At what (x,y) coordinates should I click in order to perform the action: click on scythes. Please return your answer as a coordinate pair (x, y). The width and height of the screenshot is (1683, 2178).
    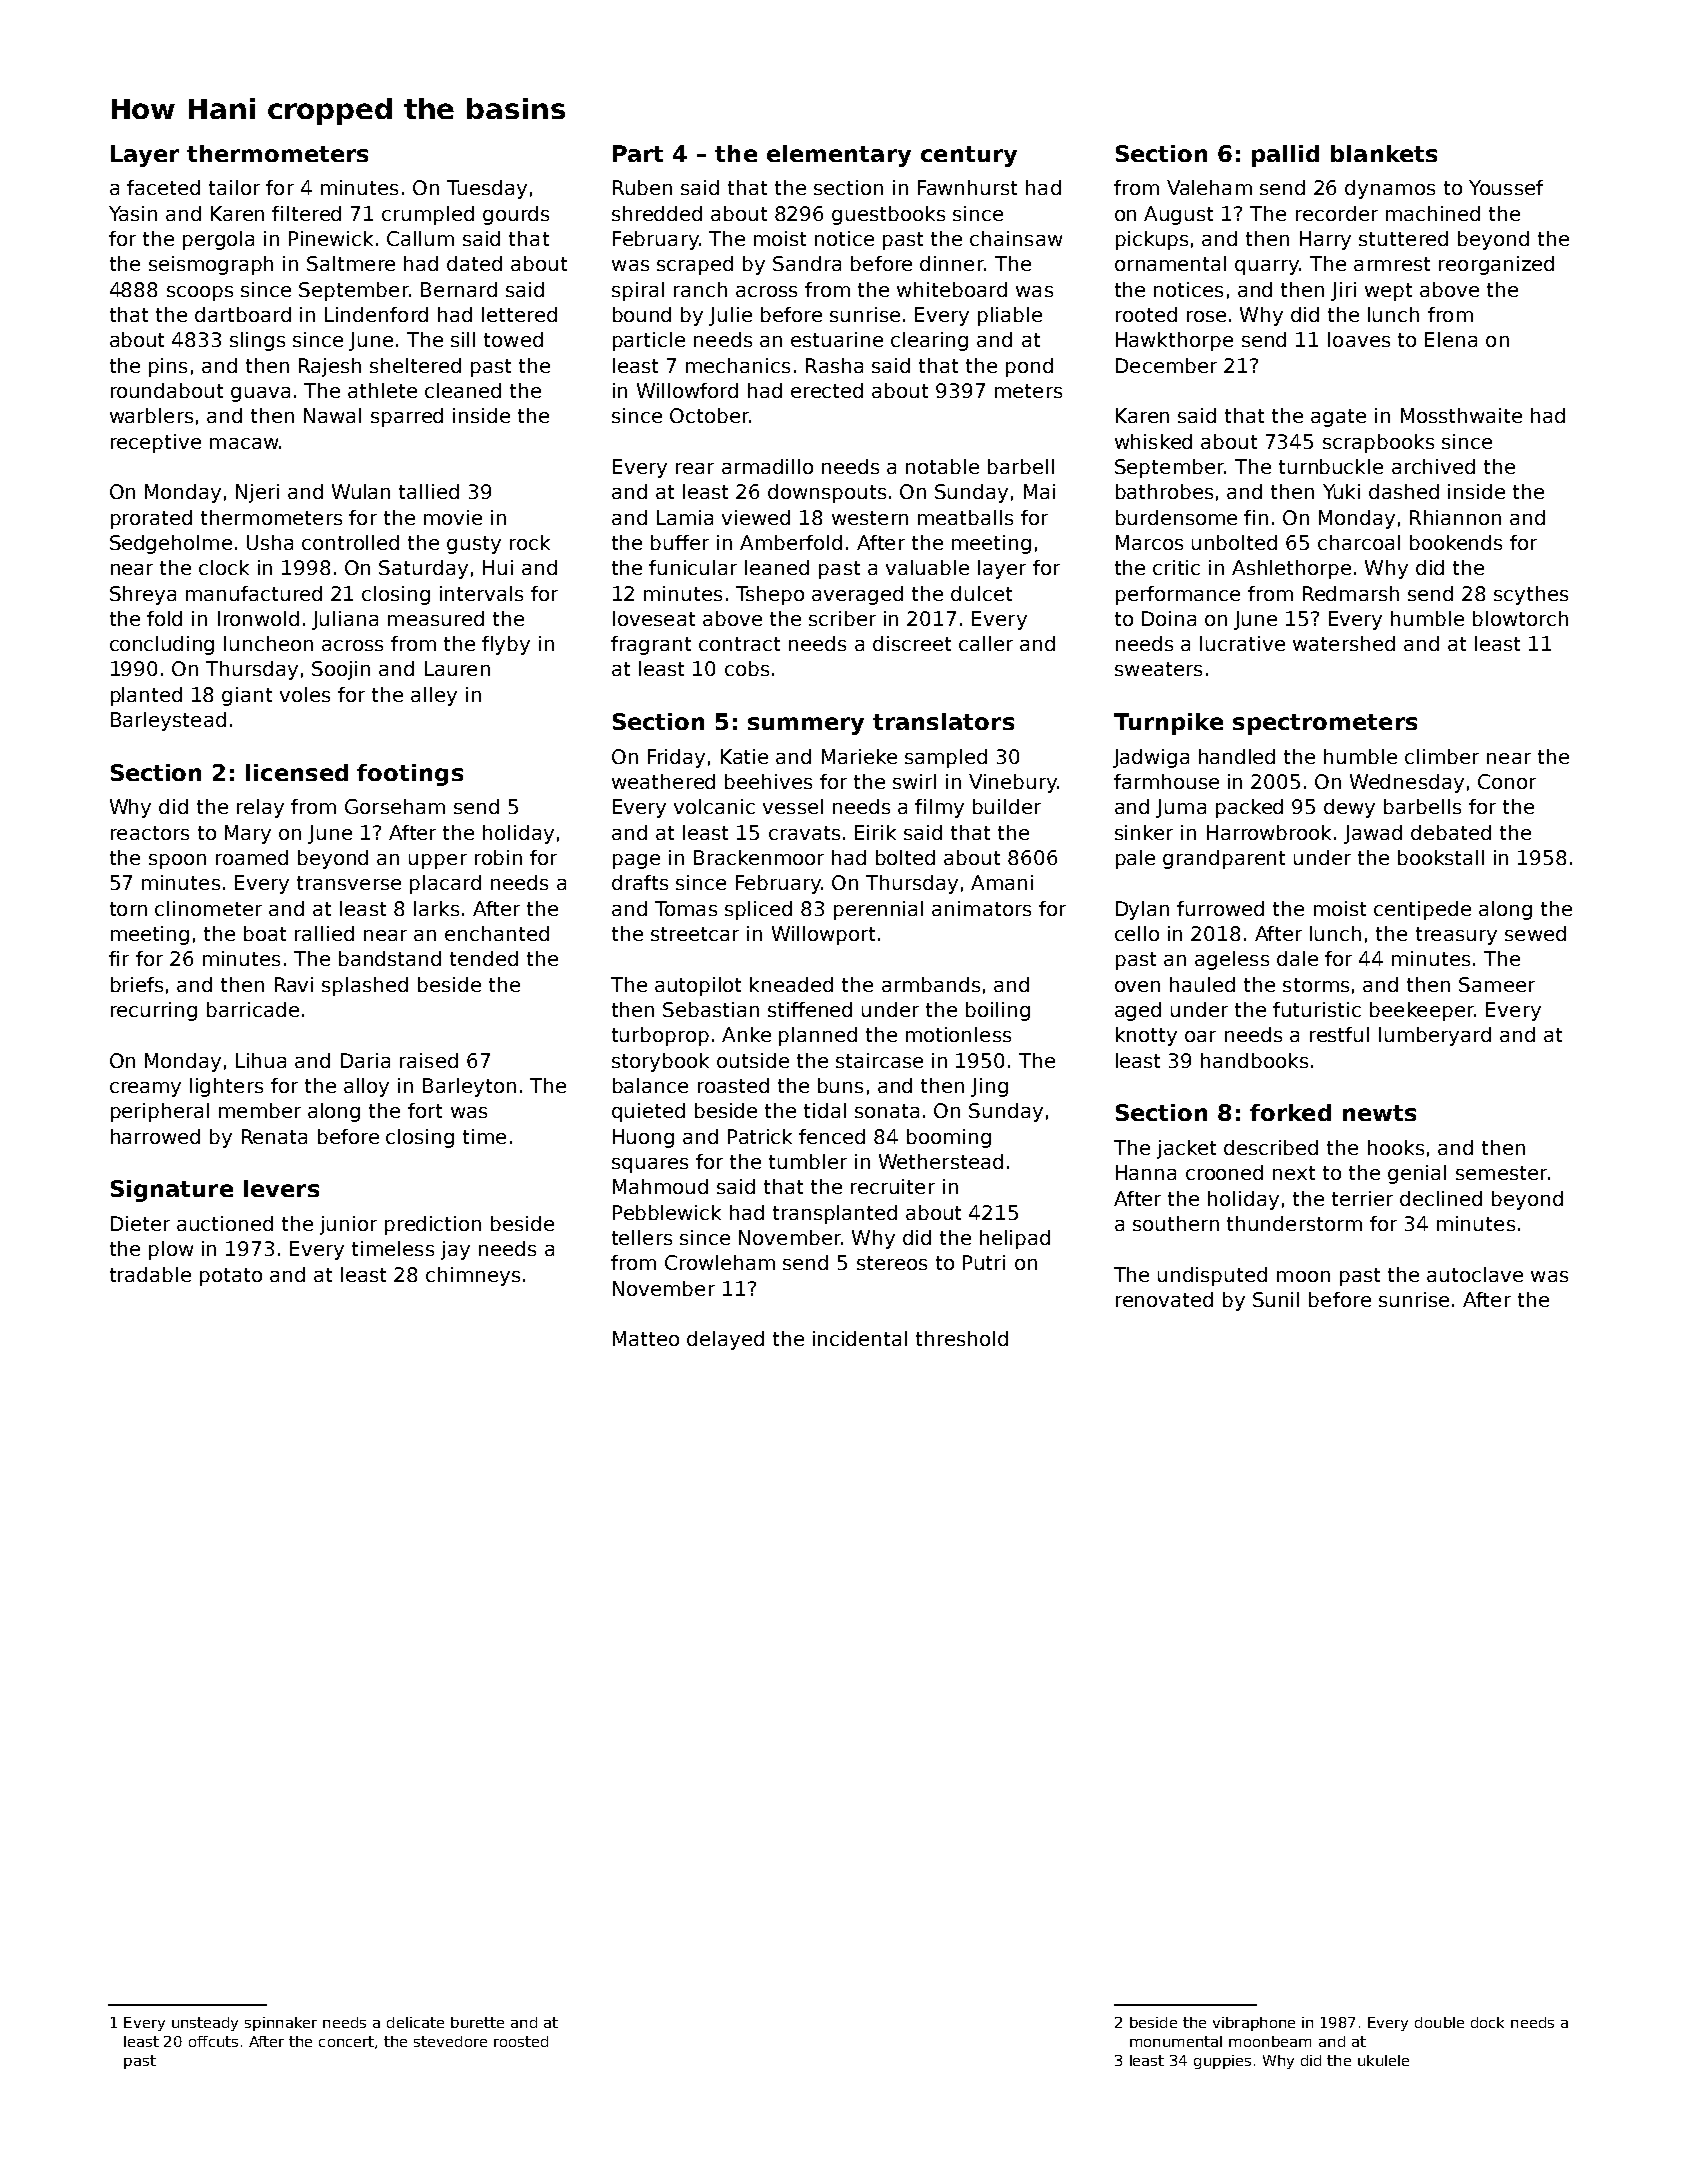
    Looking at the image, I should click on (1531, 595).
